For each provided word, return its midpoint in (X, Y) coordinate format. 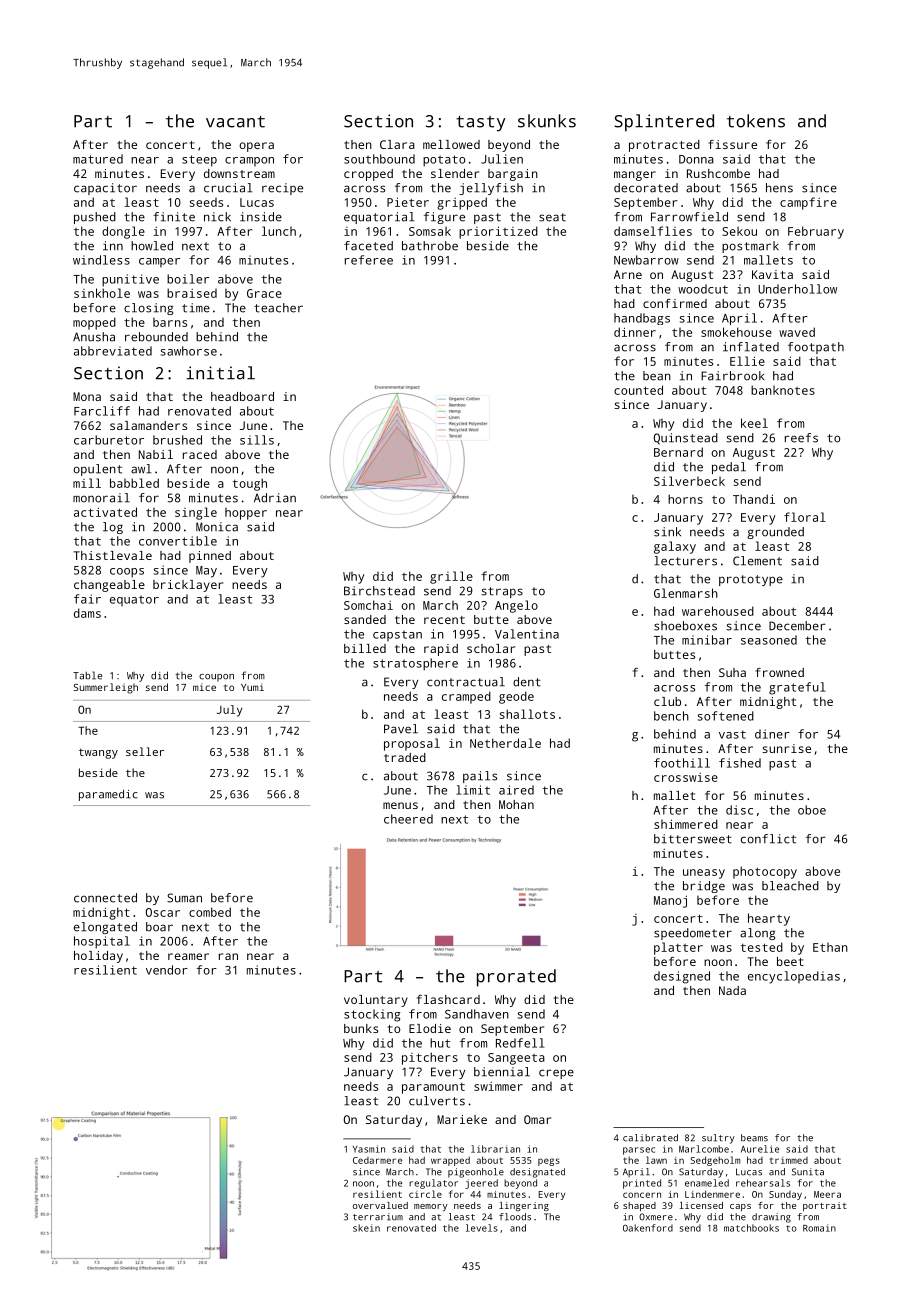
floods (515, 1217)
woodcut (703, 289)
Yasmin (369, 1149)
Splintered (664, 123)
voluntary (376, 1001)
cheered (408, 819)
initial (220, 373)
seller (145, 751)
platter (678, 948)
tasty (481, 124)
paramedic (108, 795)
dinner (635, 332)
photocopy (765, 872)
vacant (235, 122)
